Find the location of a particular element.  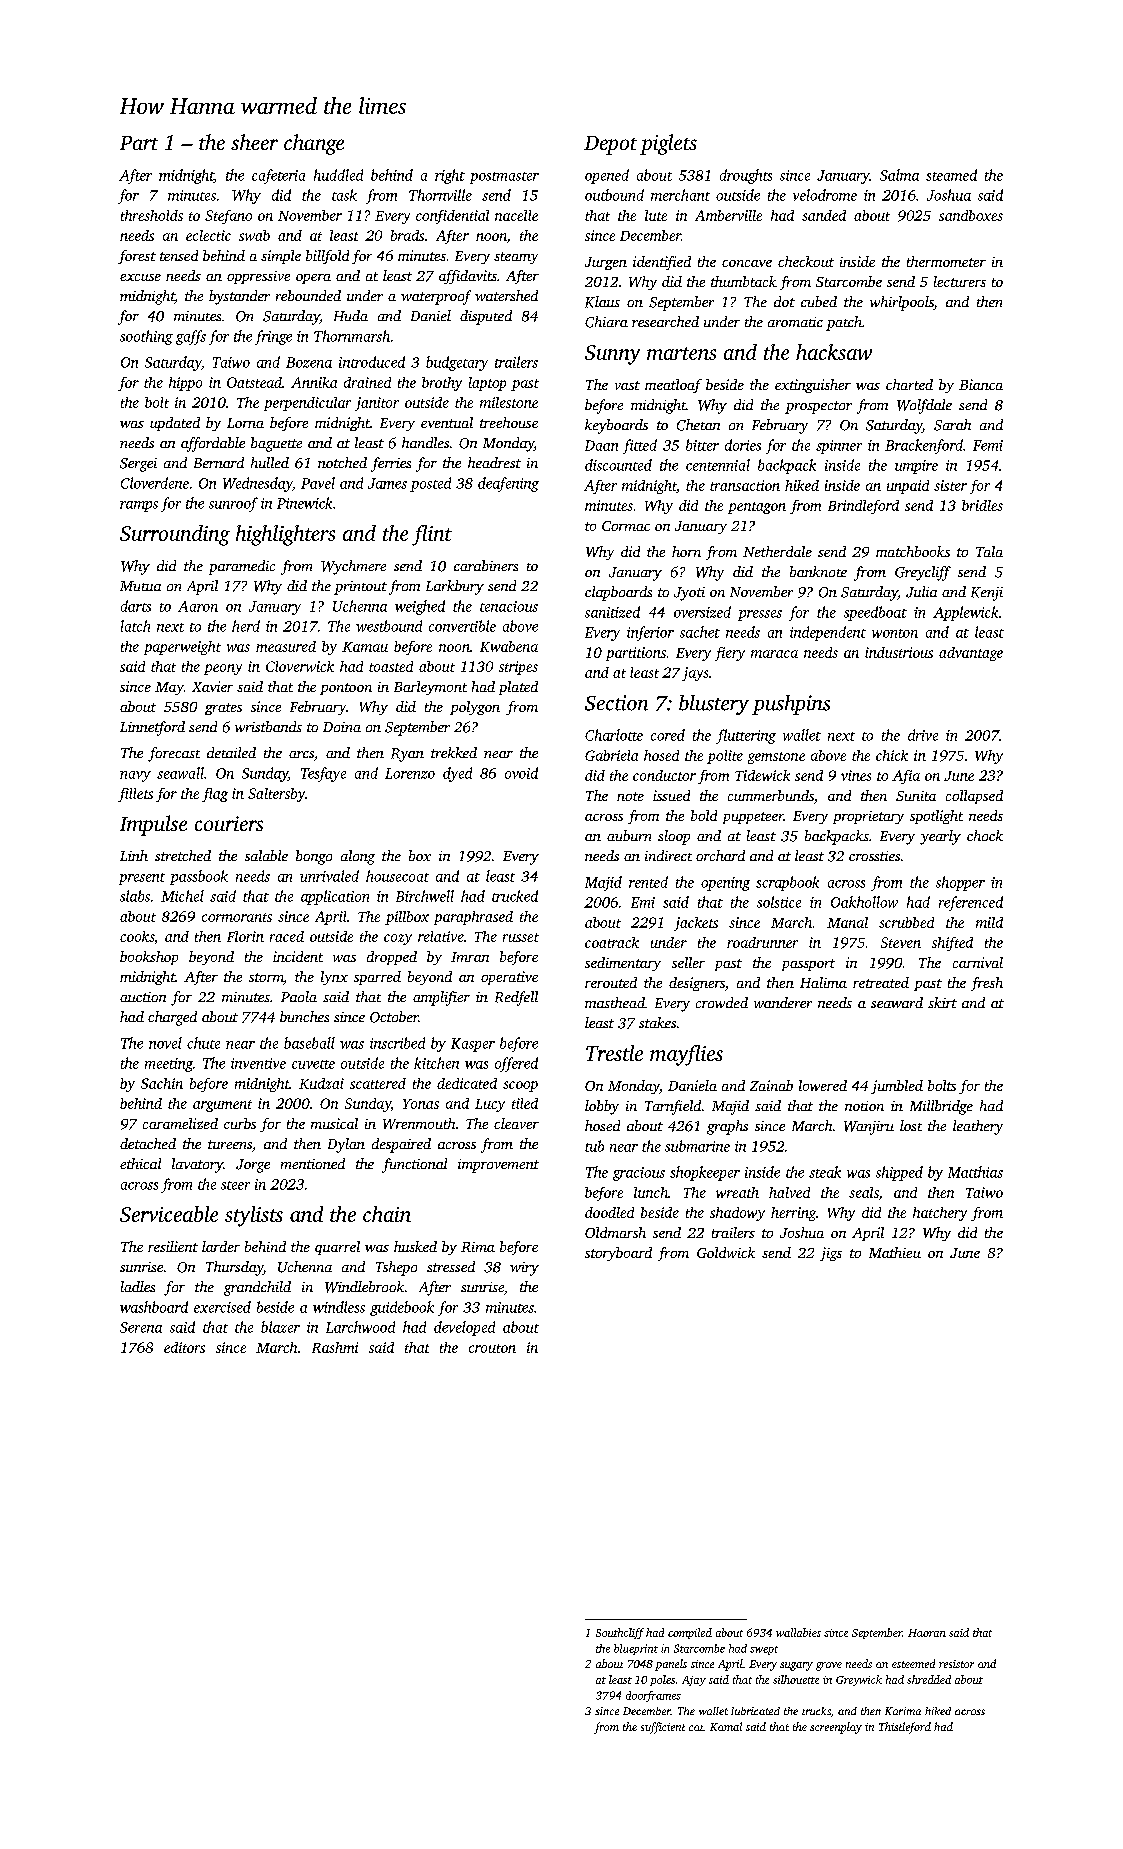

Depot is located at coordinates (610, 145).
